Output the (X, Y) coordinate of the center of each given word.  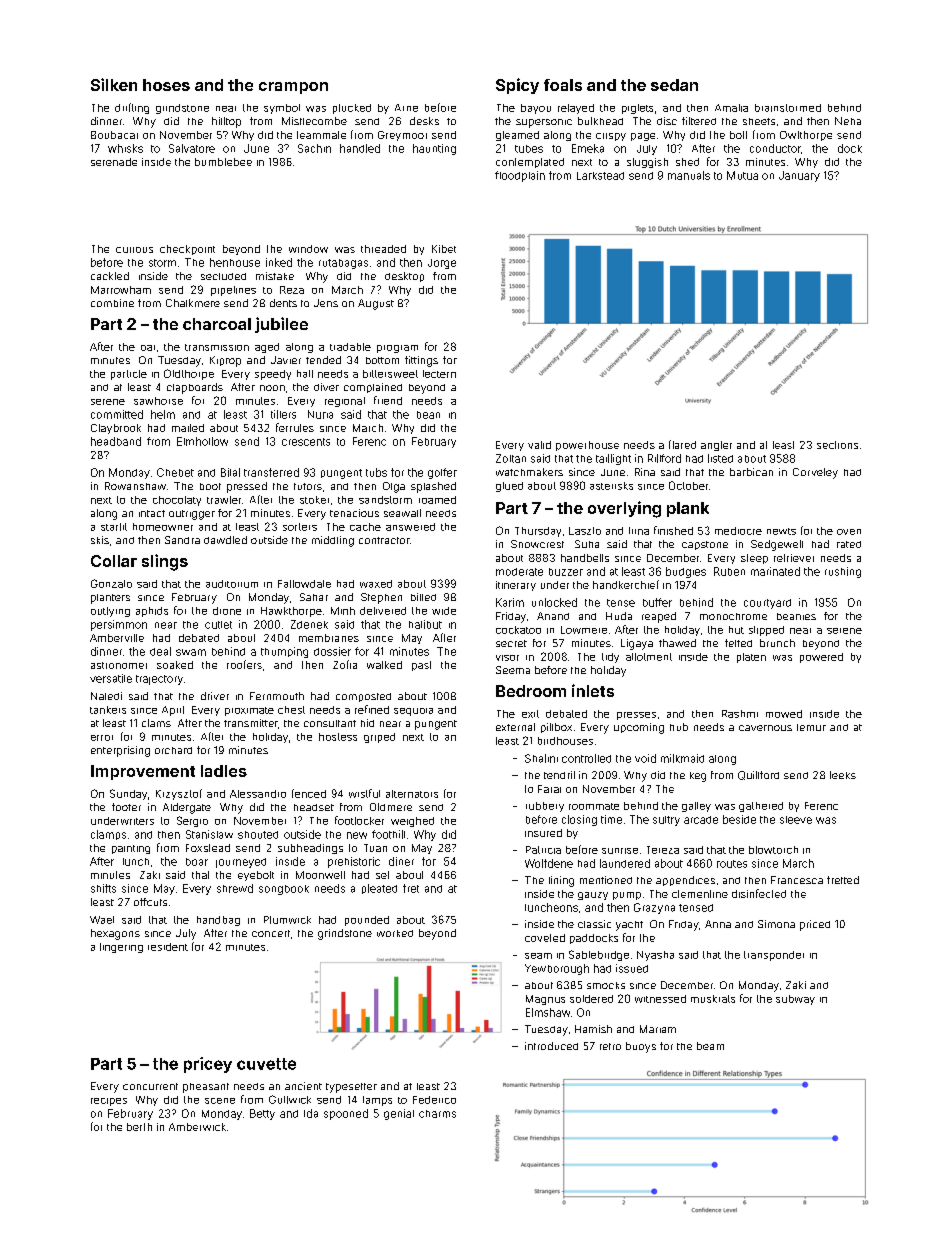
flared (682, 444)
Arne (406, 108)
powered (821, 658)
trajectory (159, 680)
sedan (674, 85)
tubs (376, 472)
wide (444, 611)
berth (139, 1127)
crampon (293, 88)
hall (305, 374)
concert (271, 933)
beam (710, 1046)
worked (395, 933)
